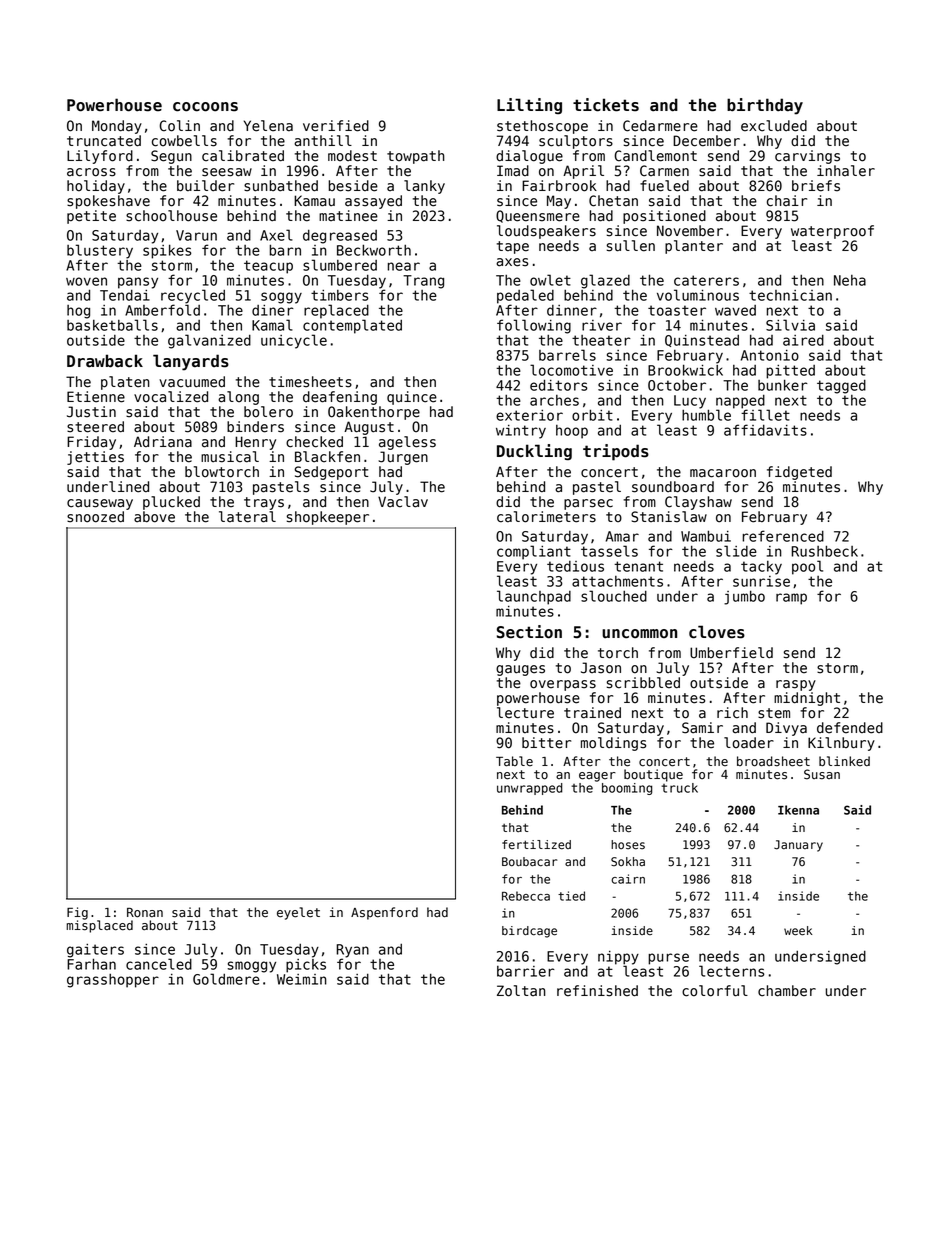 The image size is (952, 1233). I want to click on snoozed, so click(95, 517).
